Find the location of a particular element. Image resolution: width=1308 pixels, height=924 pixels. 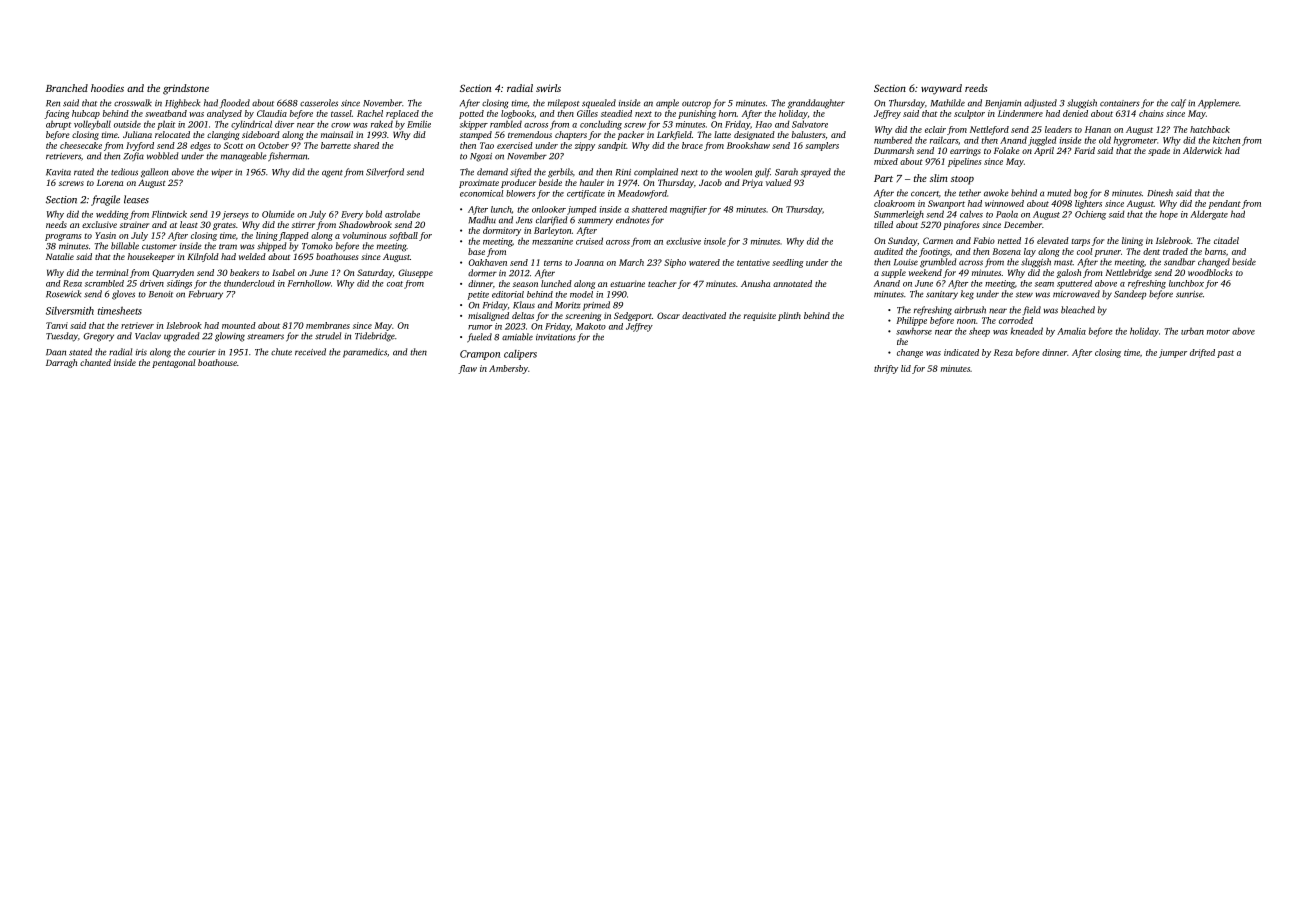

jumper is located at coordinates (1173, 353).
